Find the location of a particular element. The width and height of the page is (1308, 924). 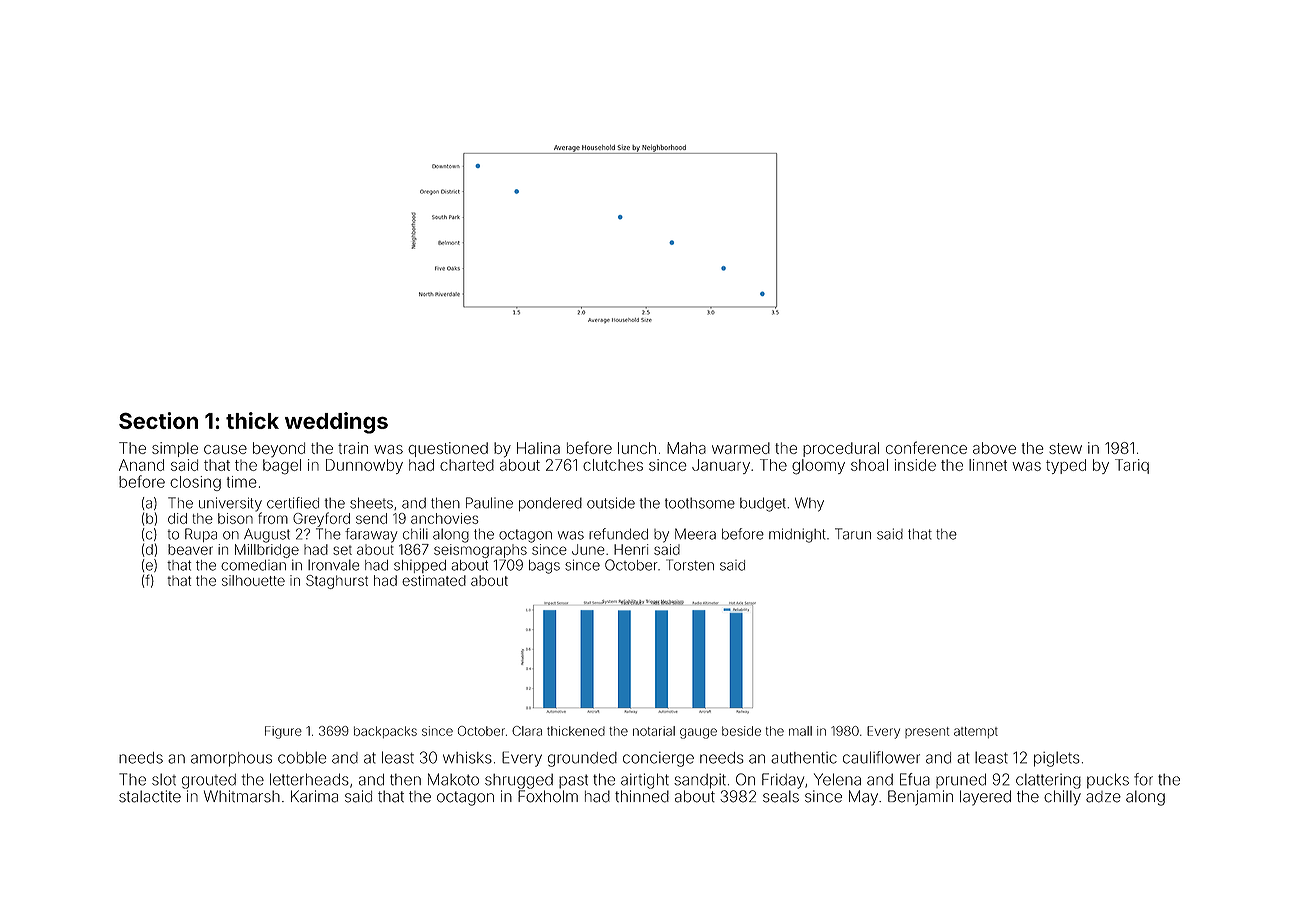

cobble is located at coordinates (302, 757).
